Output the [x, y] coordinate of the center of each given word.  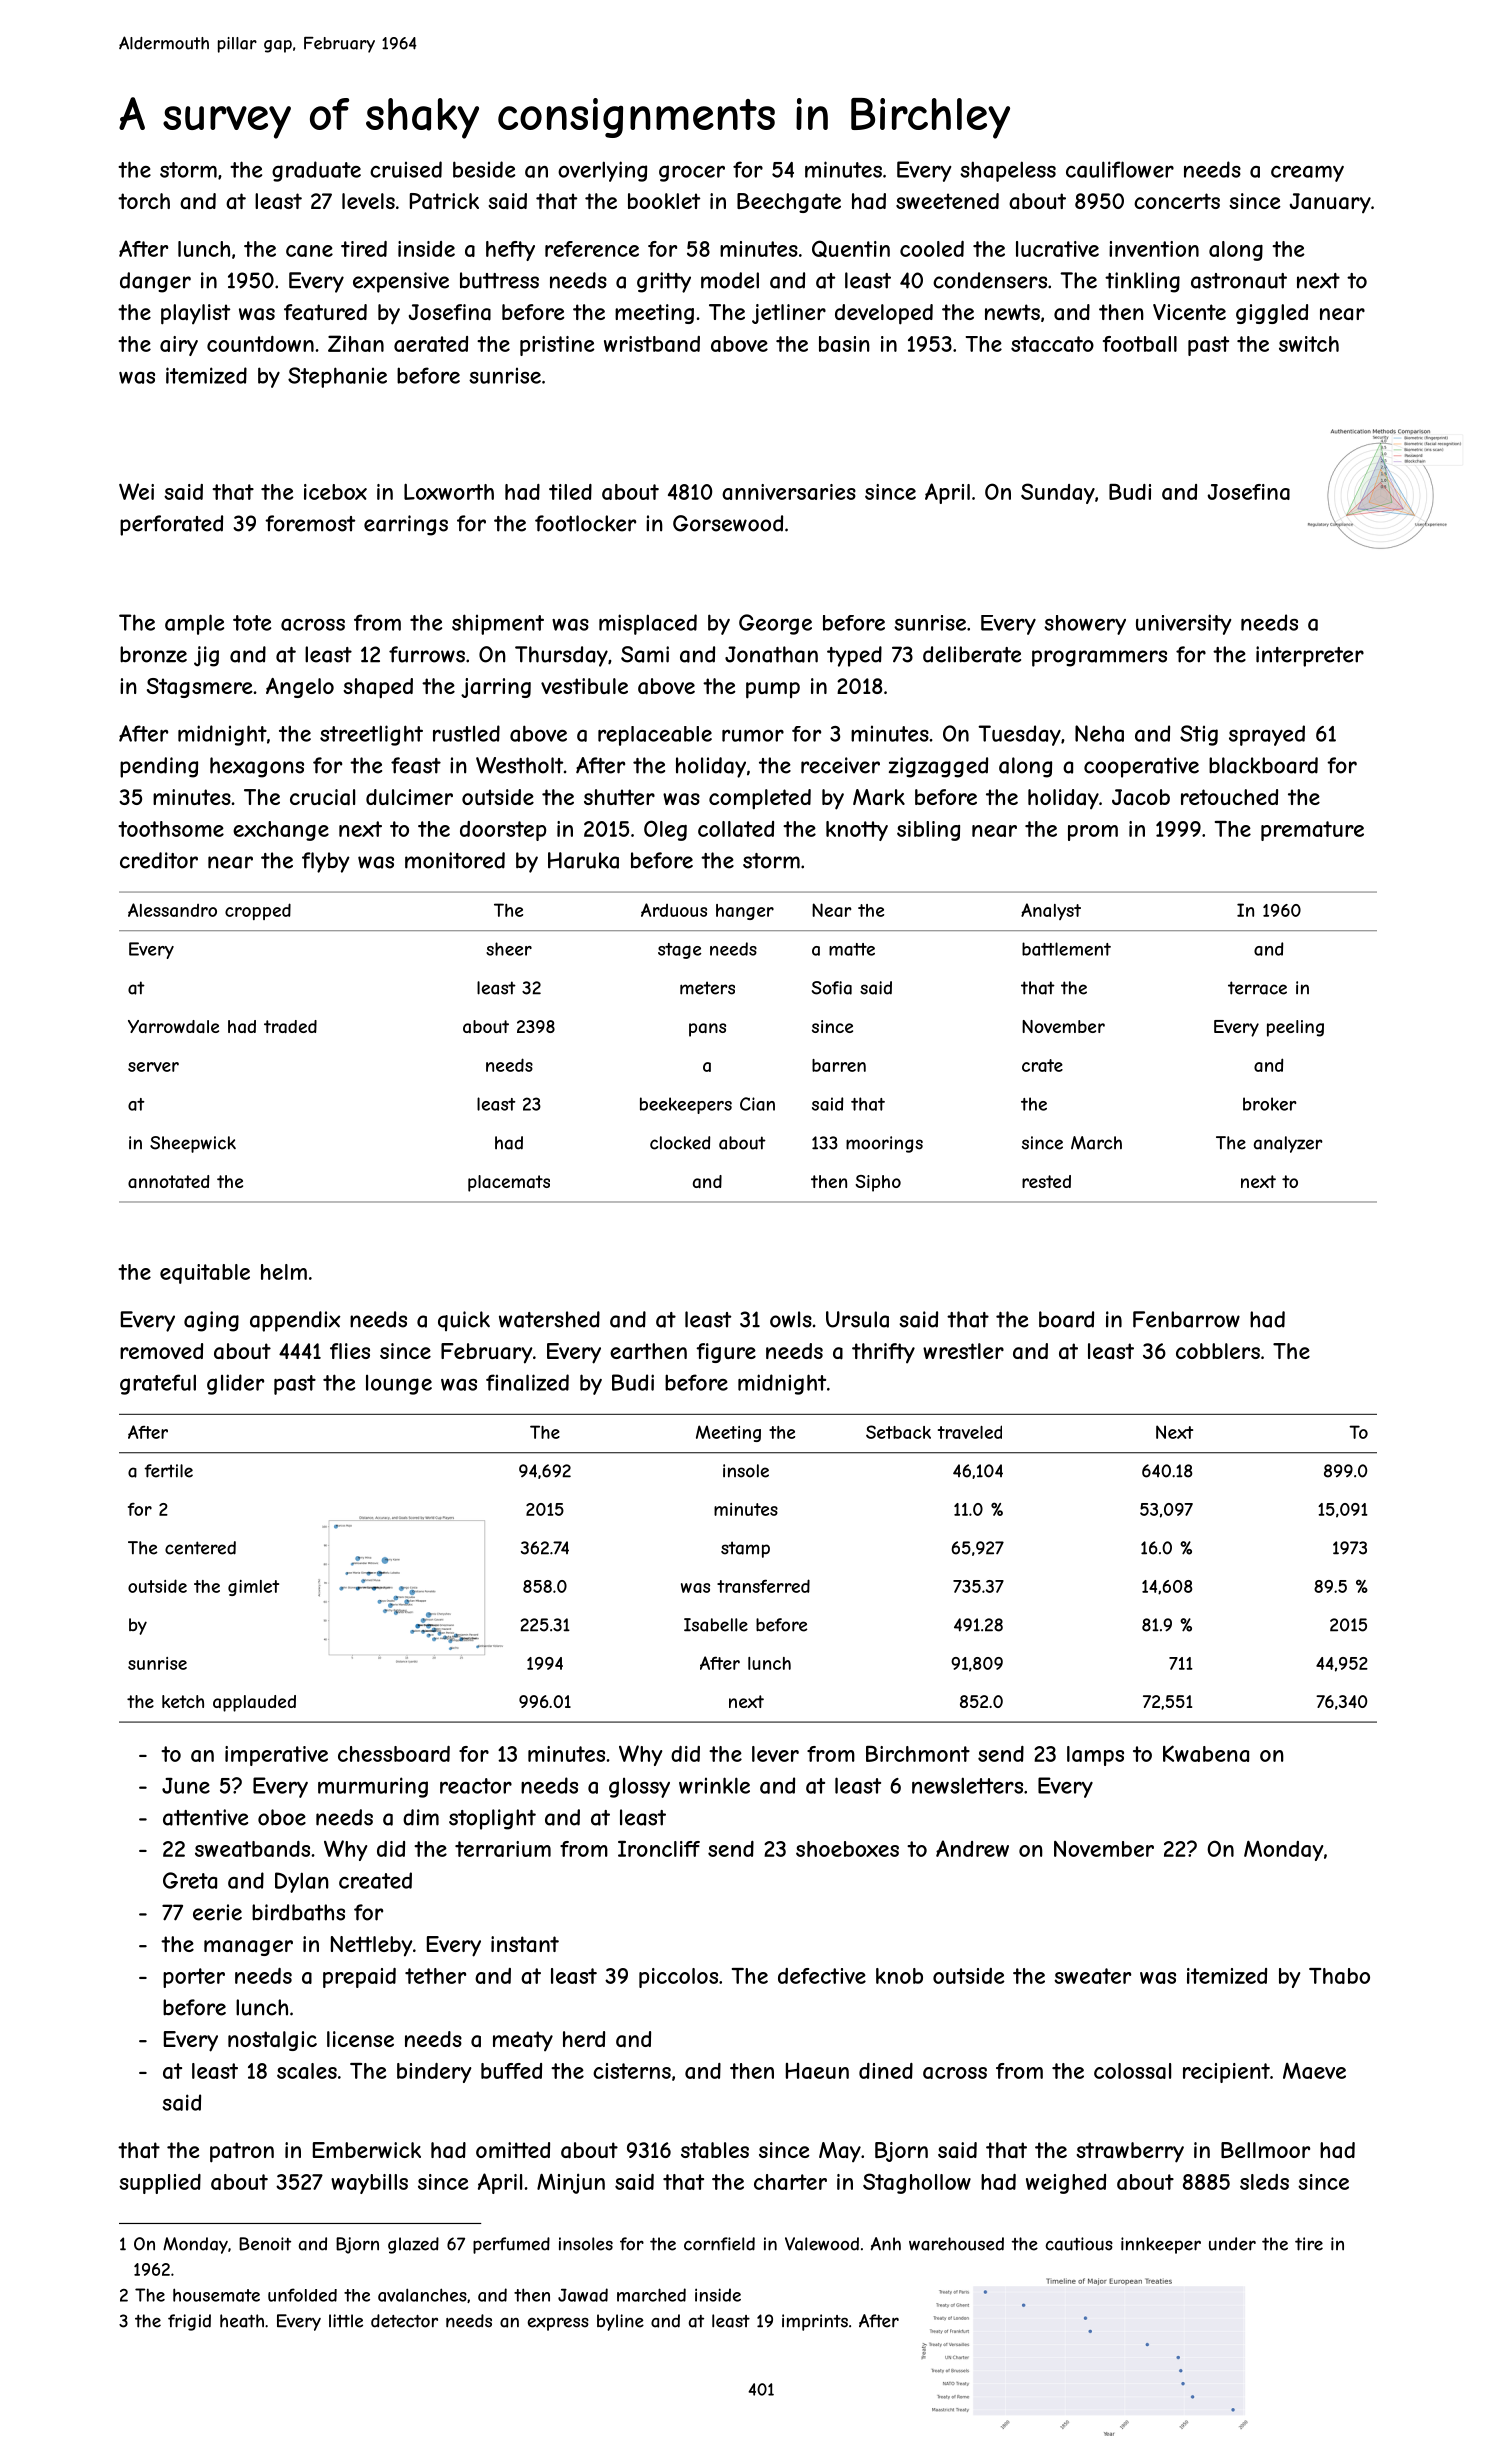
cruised [406, 169]
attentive [205, 1817]
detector [404, 2321]
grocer [692, 173]
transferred [763, 1586]
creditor [159, 860]
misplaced [648, 624]
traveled [970, 1432]
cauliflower [1120, 169]
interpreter [1310, 656]
